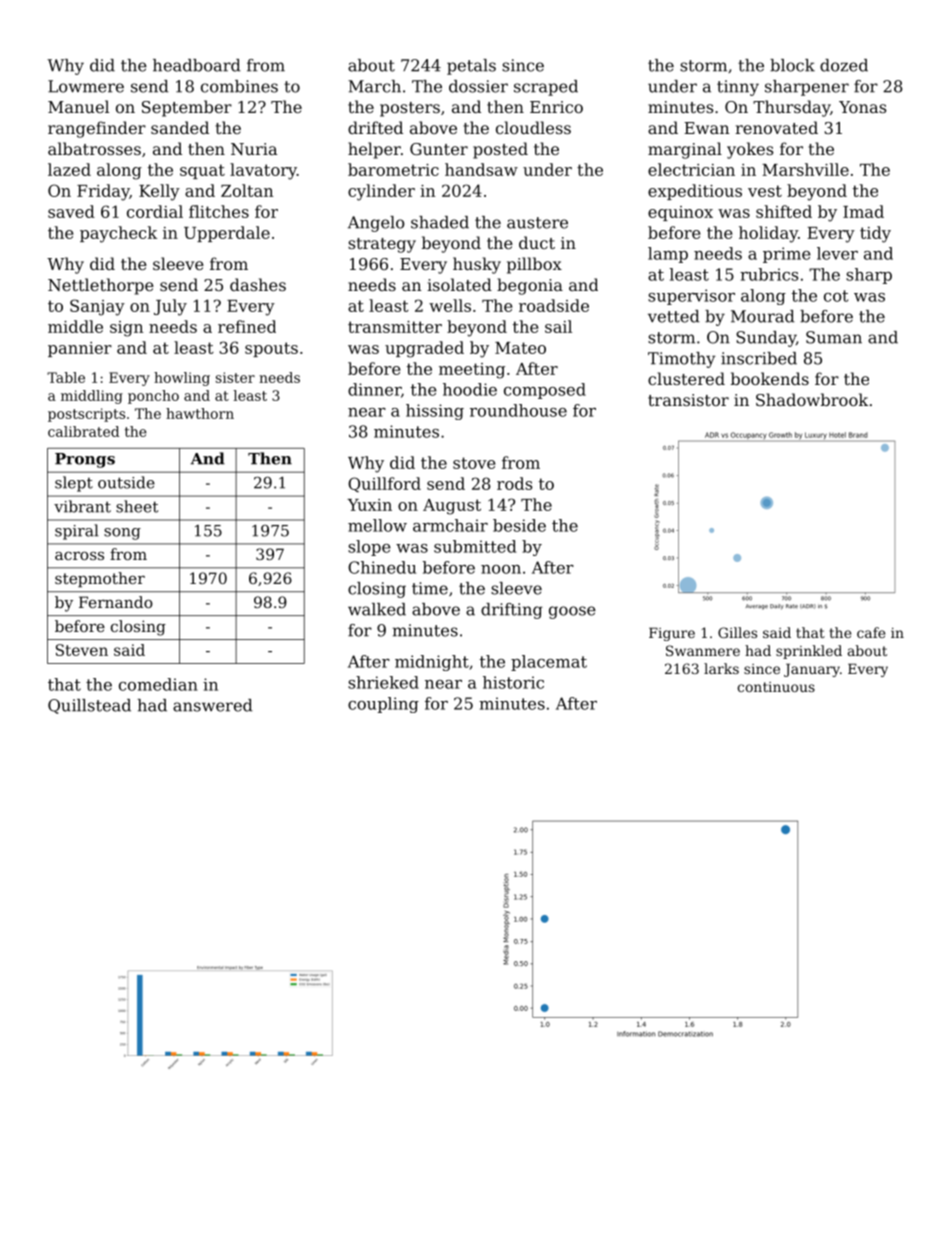  I want to click on squat, so click(202, 171).
